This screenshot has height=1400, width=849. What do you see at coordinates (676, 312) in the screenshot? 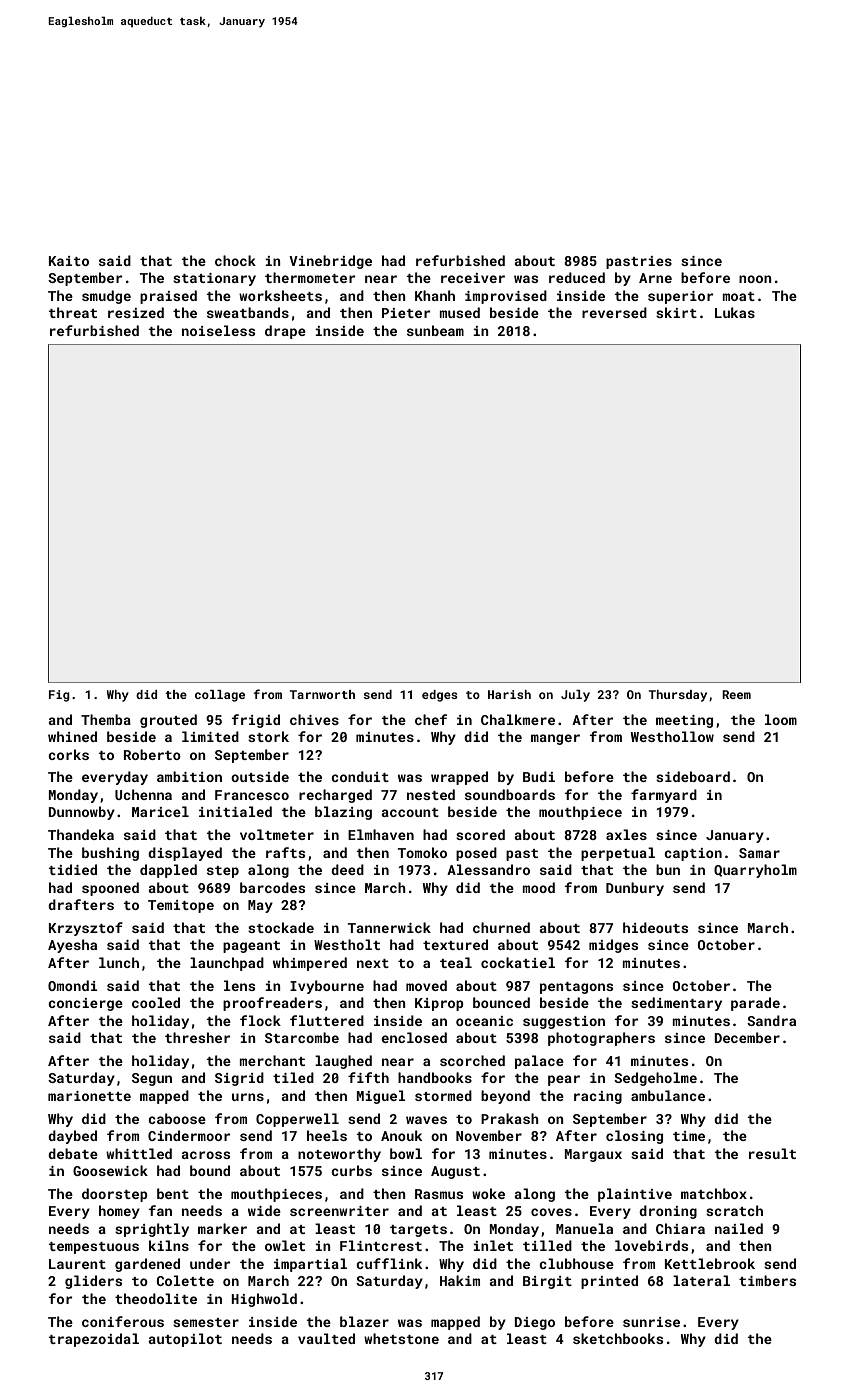
I see `skirt` at bounding box center [676, 312].
